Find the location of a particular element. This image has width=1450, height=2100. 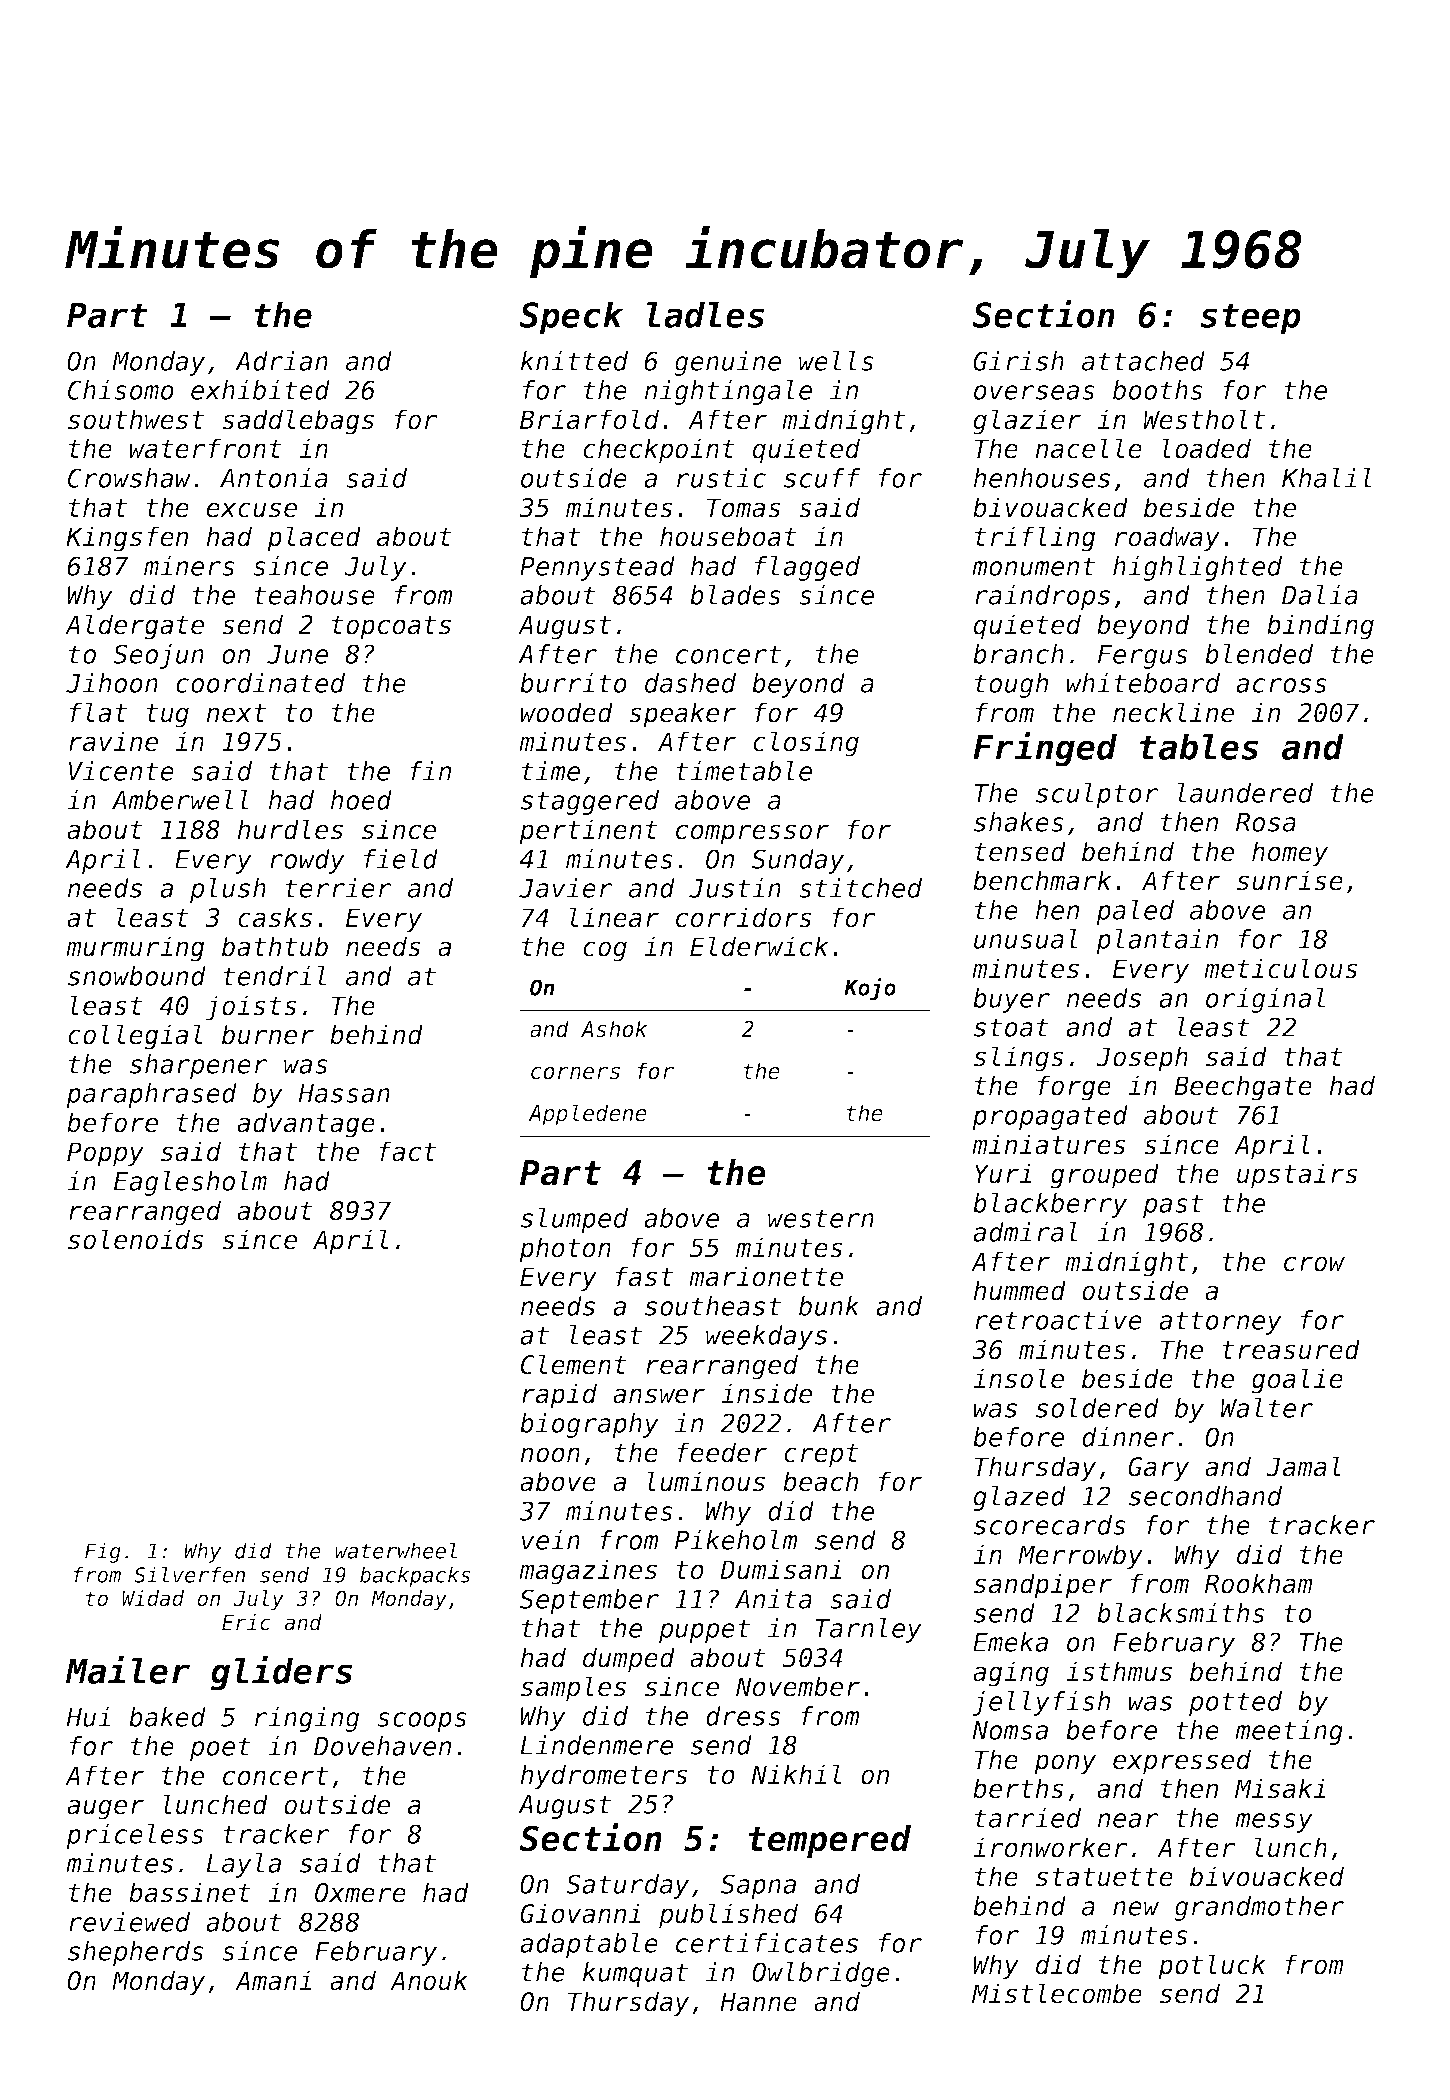

saddlebags is located at coordinates (298, 422).
